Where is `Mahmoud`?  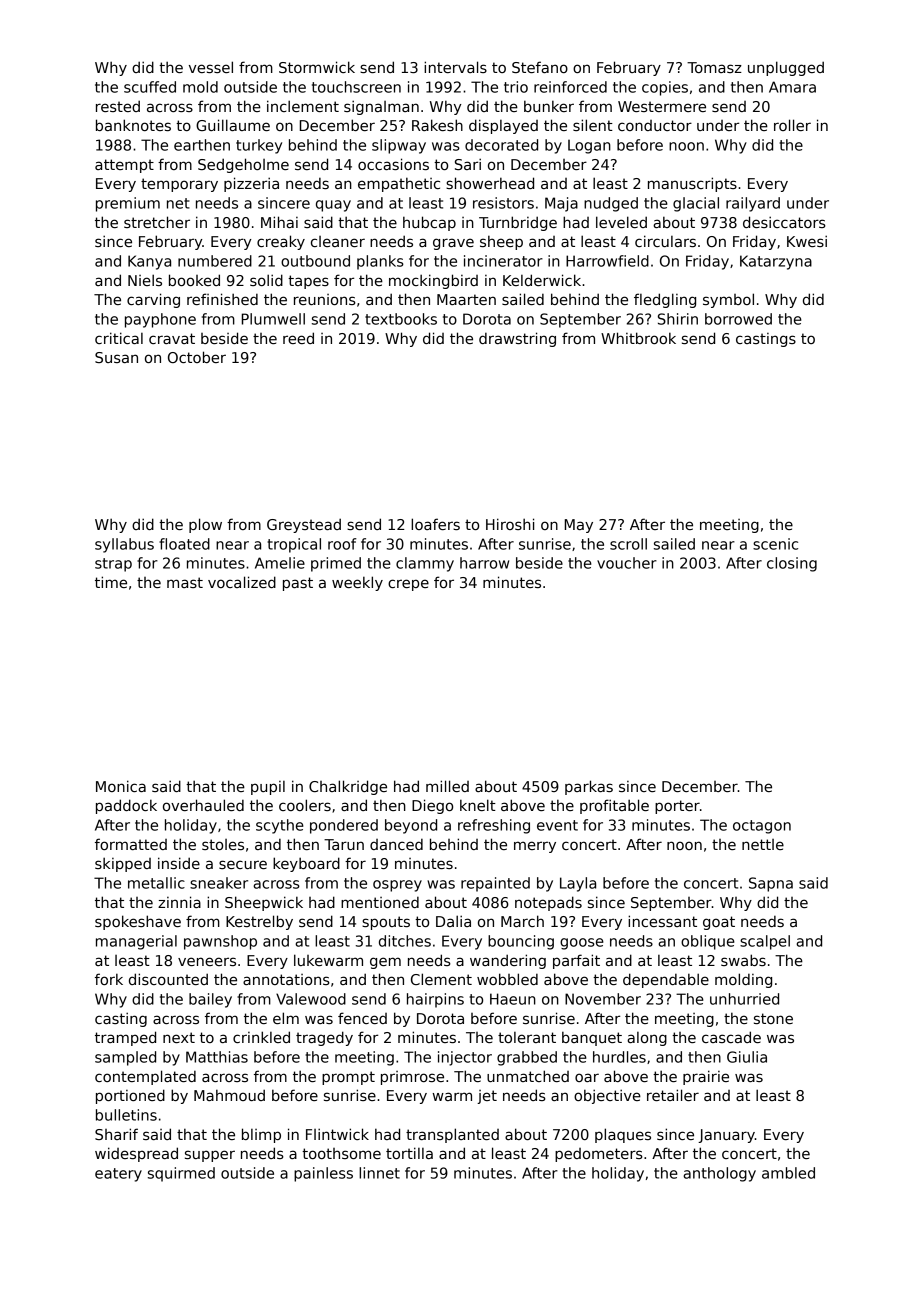 Mahmoud is located at coordinates (229, 1095).
